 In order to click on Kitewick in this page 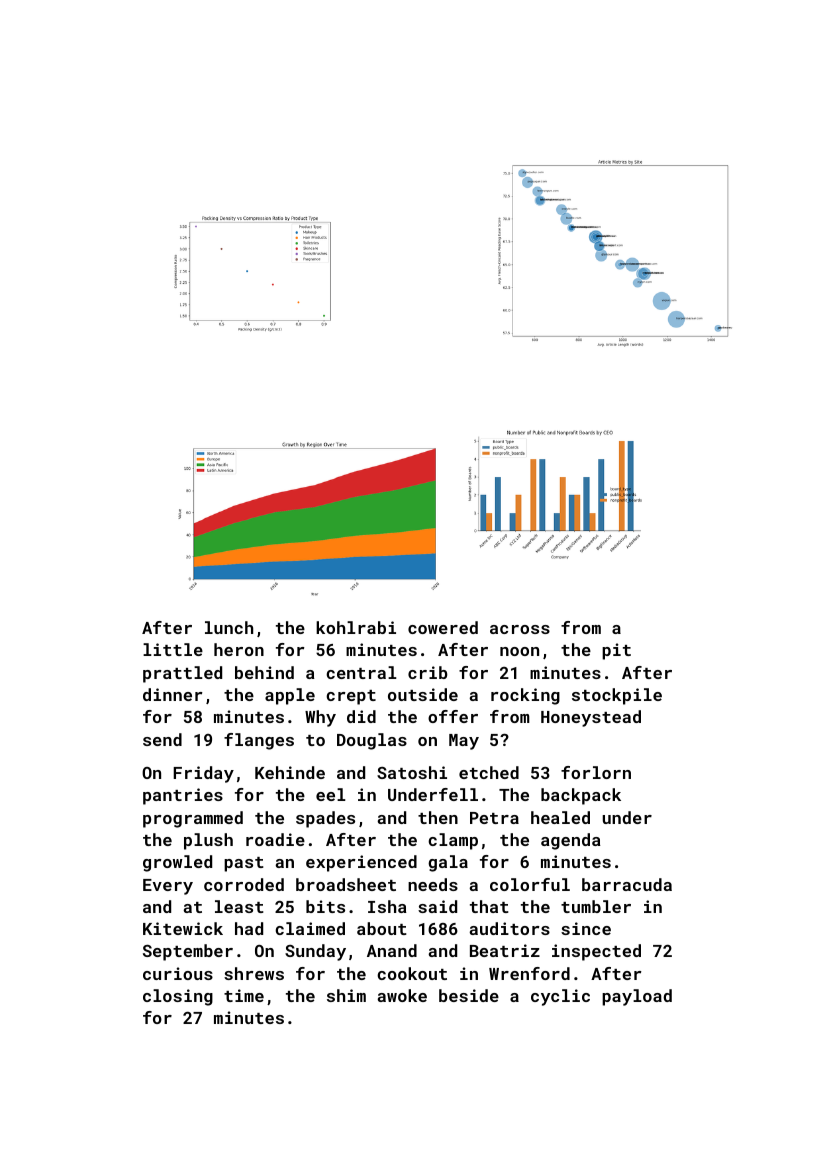, I will do `click(183, 928)`.
